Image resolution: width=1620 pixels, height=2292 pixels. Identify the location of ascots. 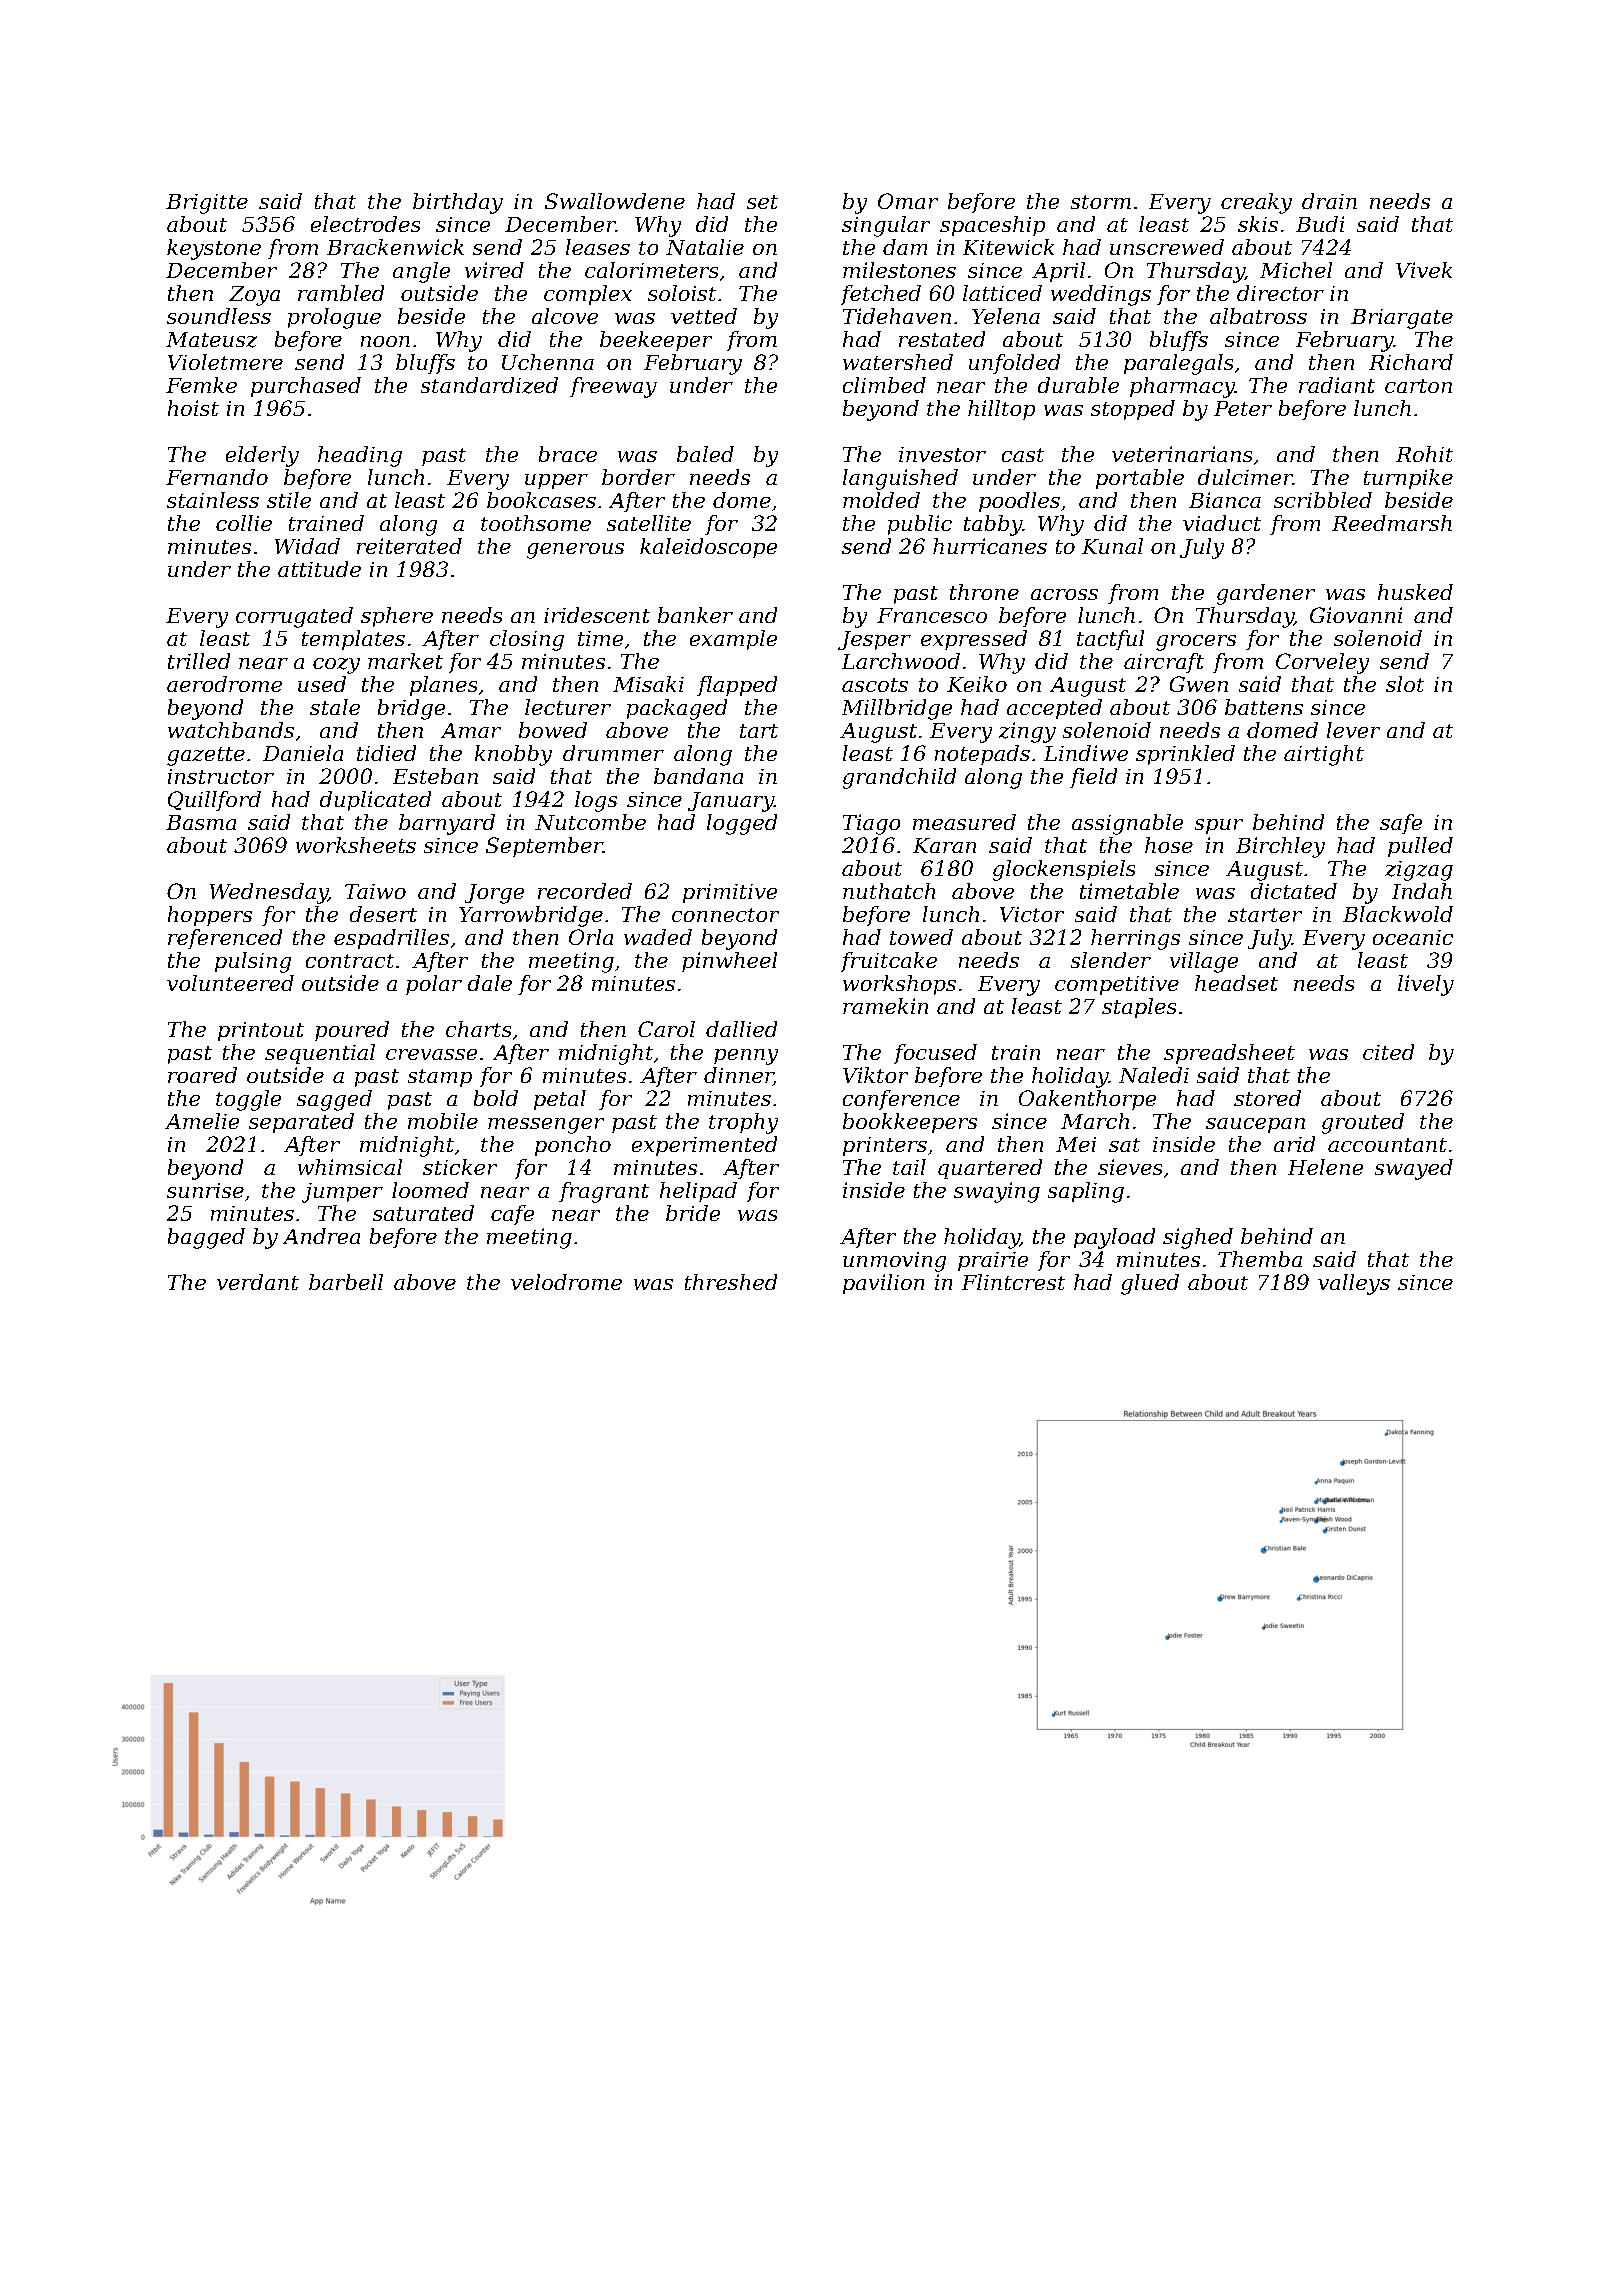
(875, 685).
